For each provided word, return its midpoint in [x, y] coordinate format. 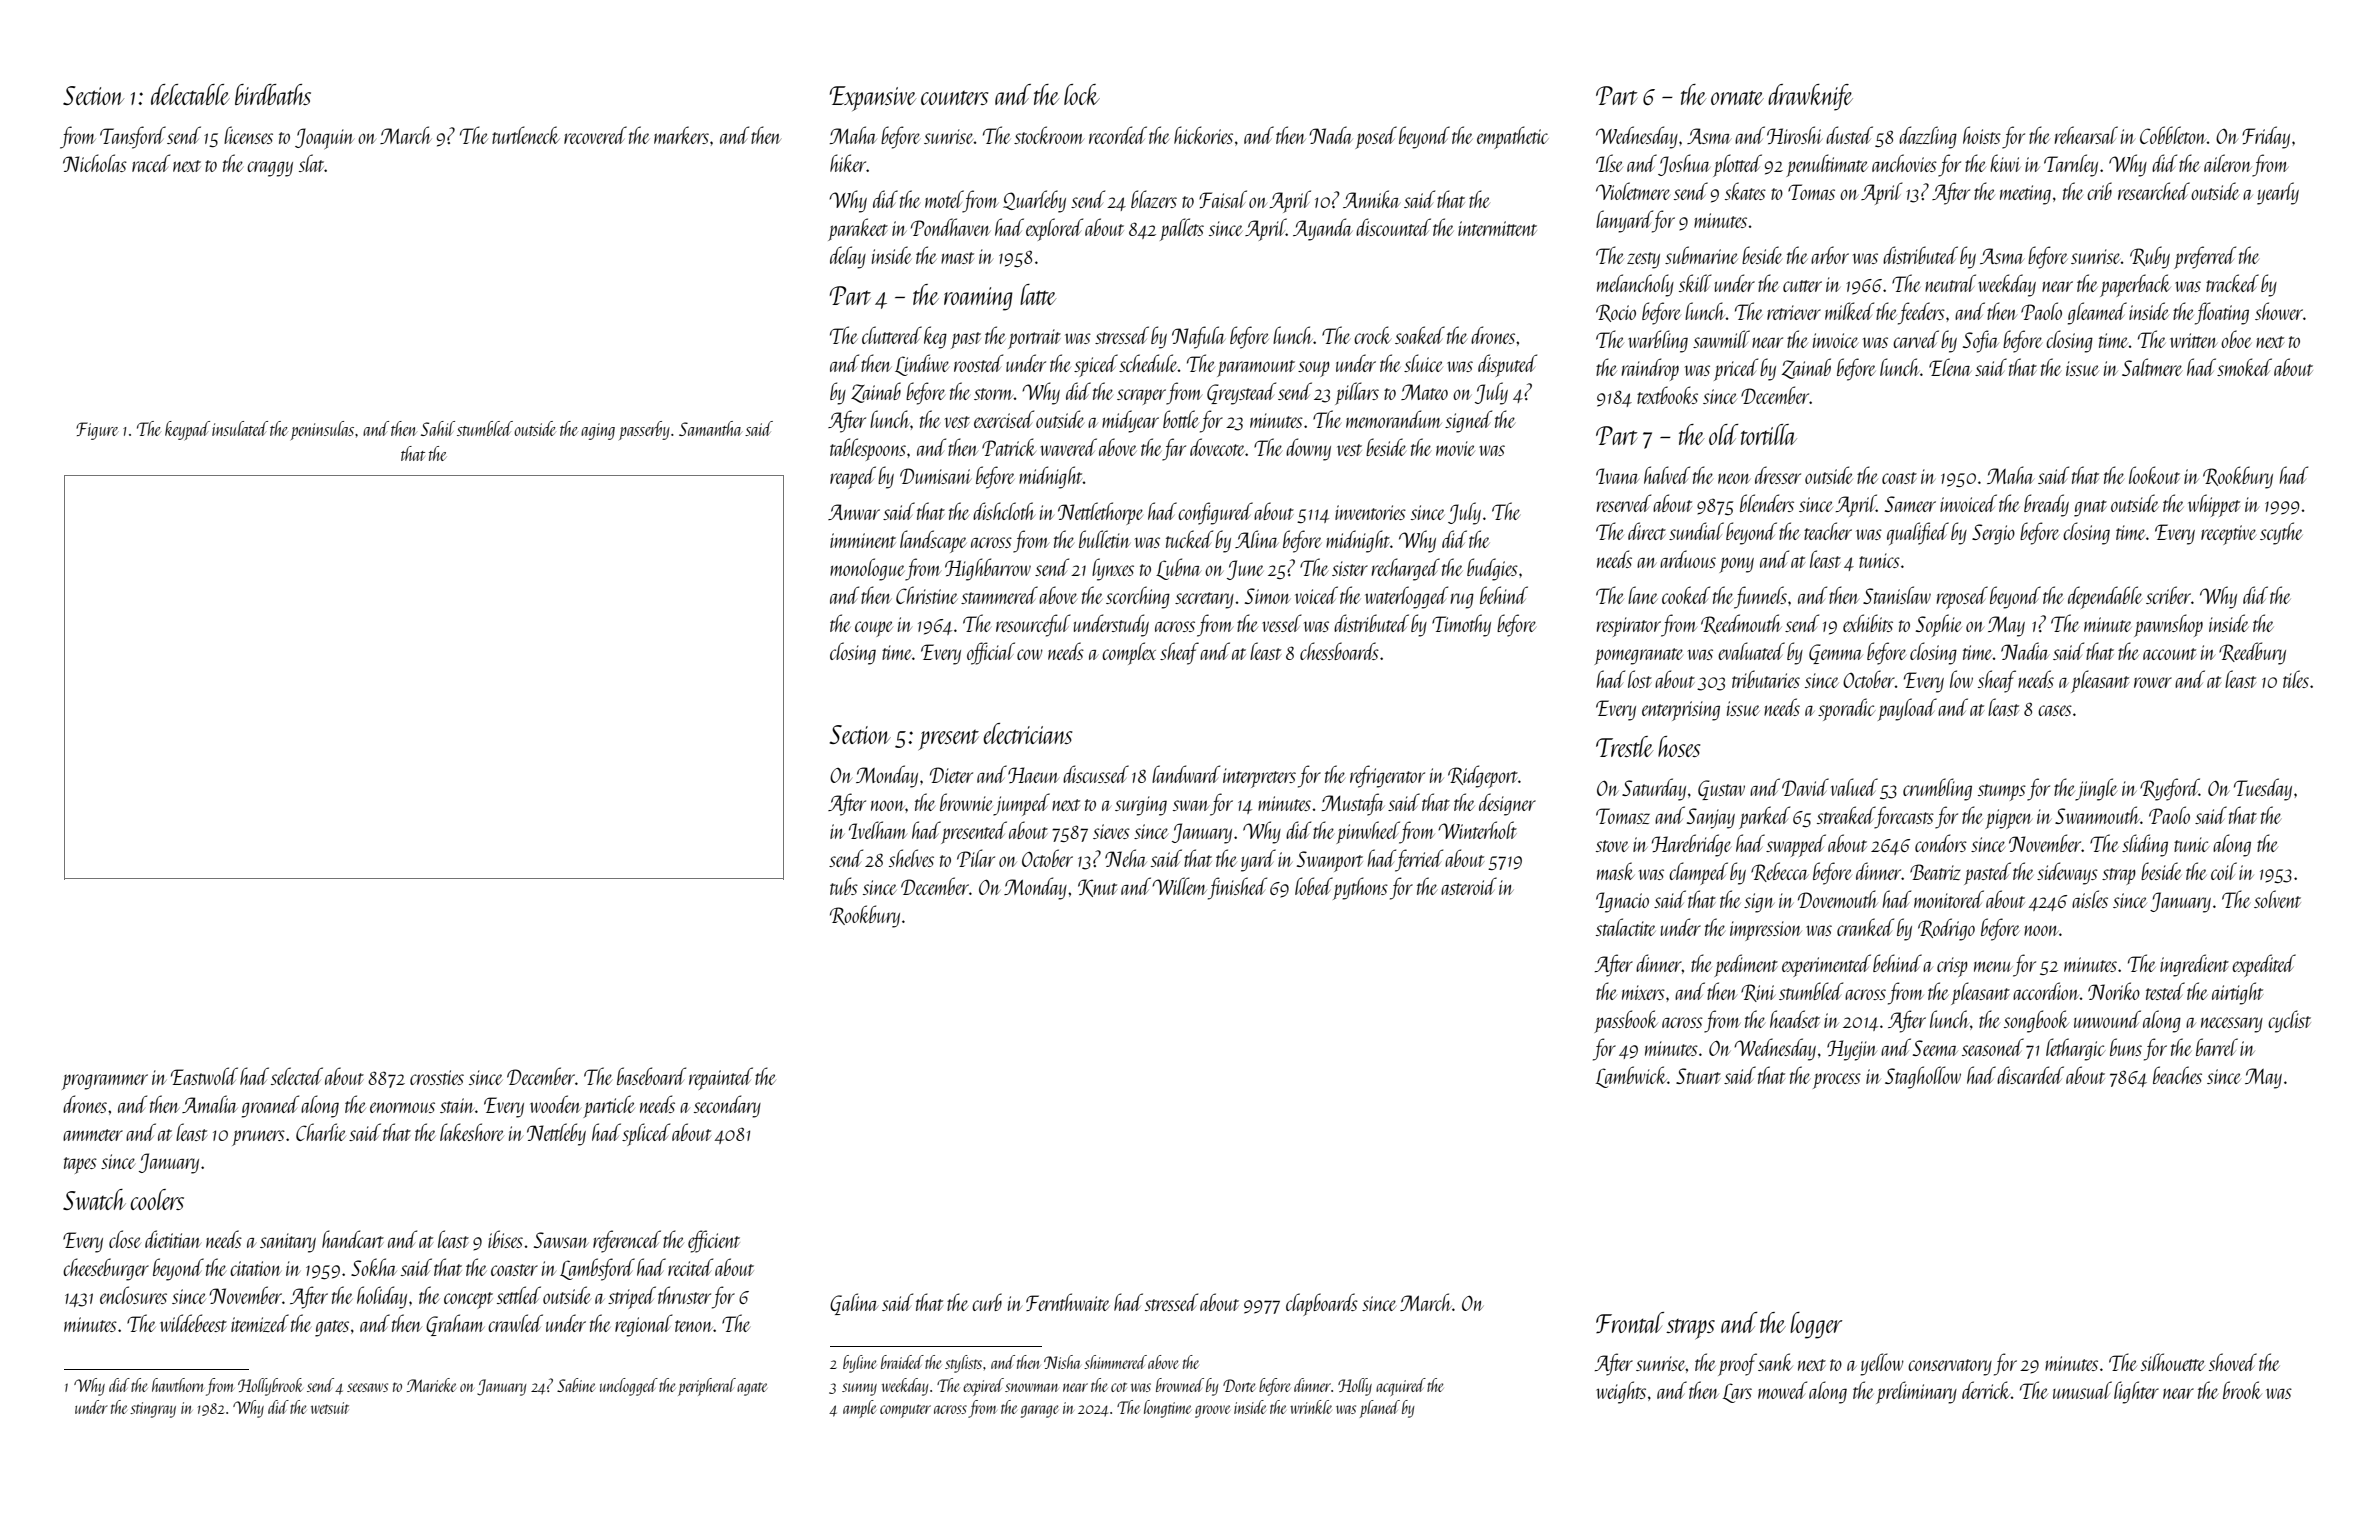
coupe [874, 629]
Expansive [873, 98]
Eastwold [204, 1076]
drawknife [1810, 97]
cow [1030, 654]
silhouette [2173, 1362]
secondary [727, 1106]
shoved [2233, 1362]
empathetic [1513, 137]
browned [1180, 1385]
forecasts [1904, 817]
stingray [153, 1410]
